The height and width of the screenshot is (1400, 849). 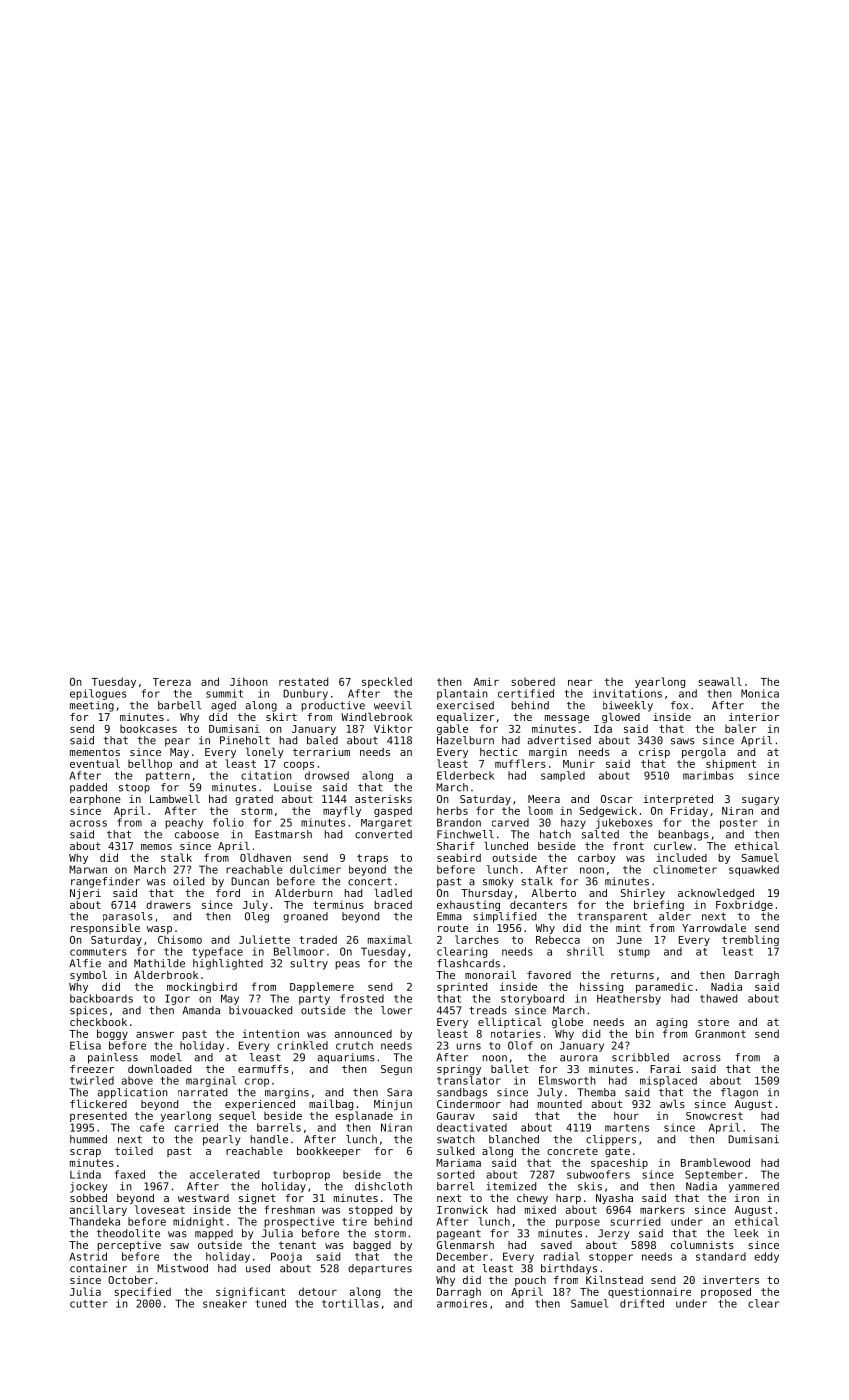 What do you see at coordinates (462, 1303) in the screenshot?
I see `armoires` at bounding box center [462, 1303].
